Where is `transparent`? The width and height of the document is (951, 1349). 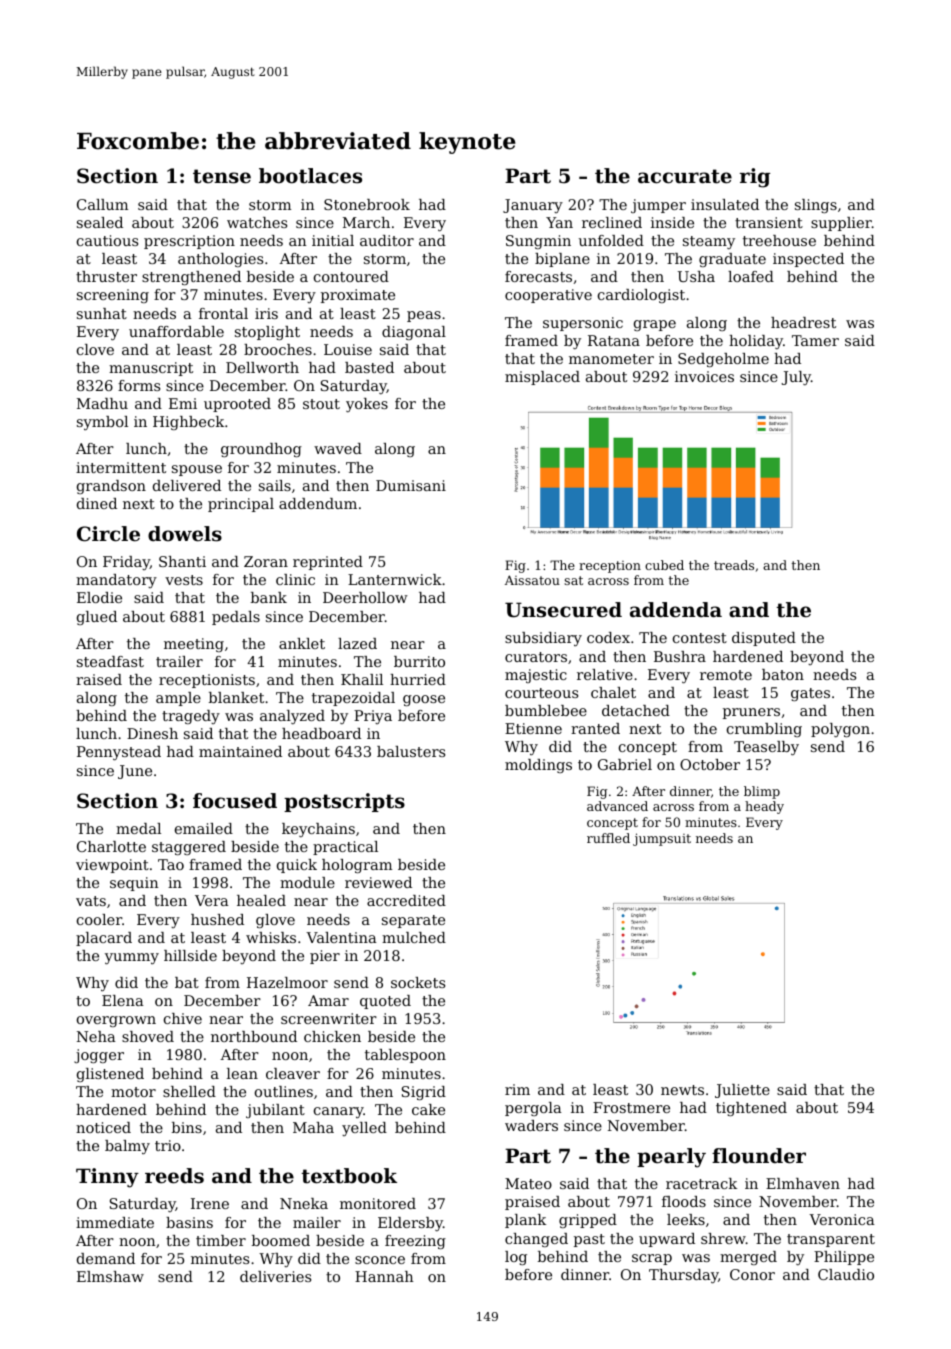 transparent is located at coordinates (831, 1240).
